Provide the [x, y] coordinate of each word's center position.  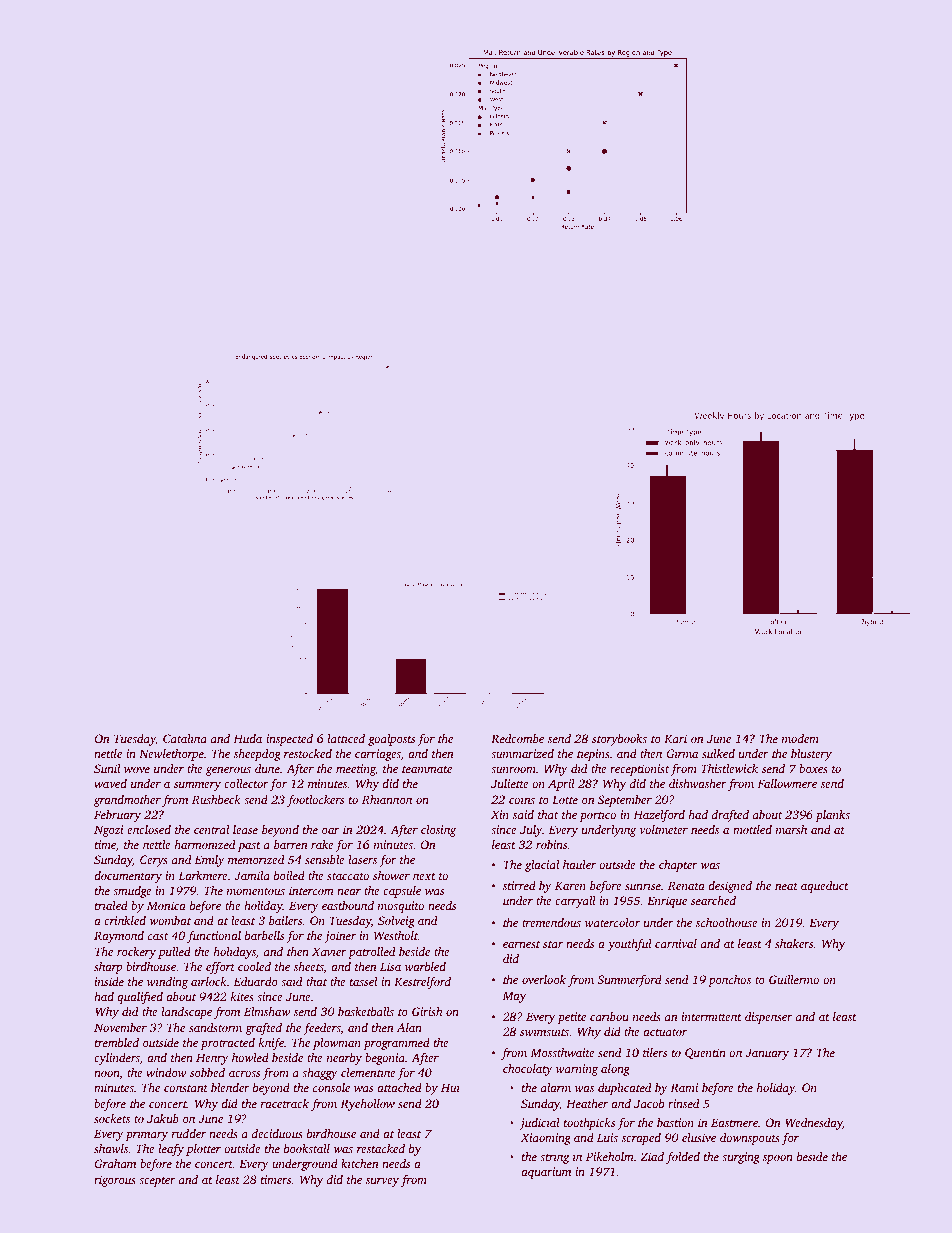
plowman [337, 1044]
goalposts [391, 740]
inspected [289, 740]
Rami [684, 1087]
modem [800, 738]
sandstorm [215, 1027]
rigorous [115, 1181]
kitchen [360, 1163]
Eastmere [734, 1122]
